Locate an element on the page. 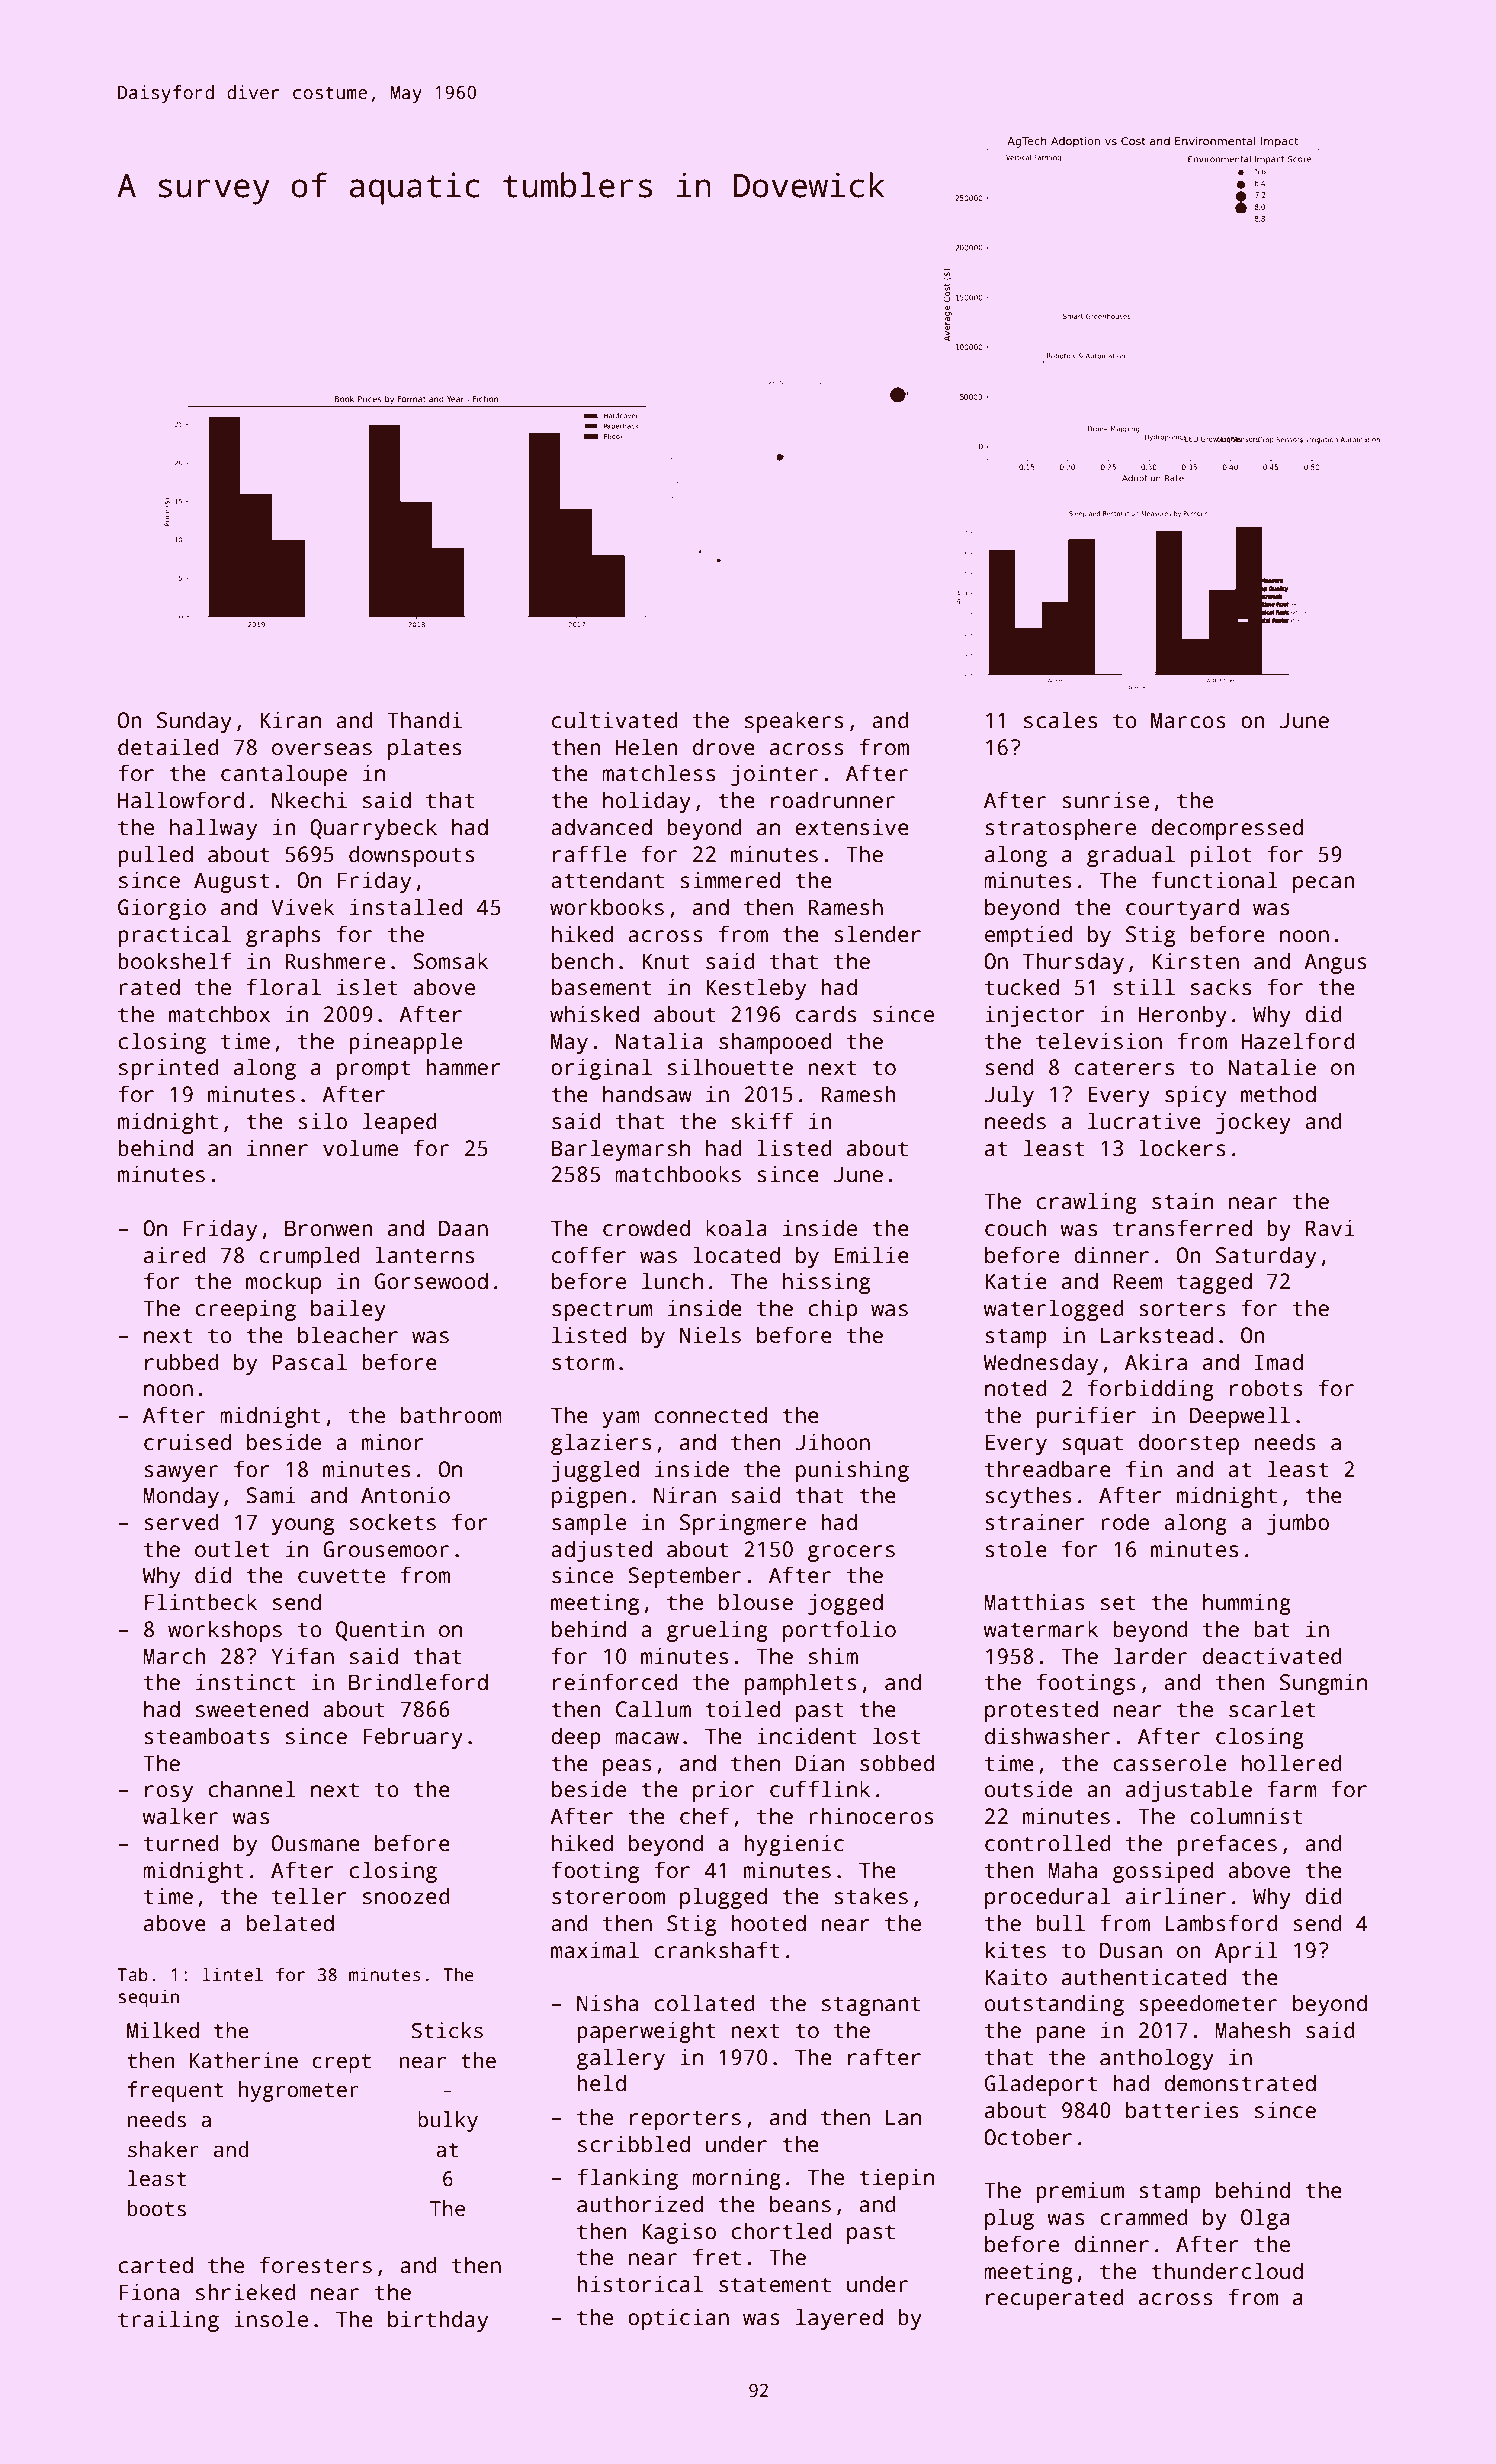 This page has width=1496, height=2464. Jihoon is located at coordinates (832, 1442).
